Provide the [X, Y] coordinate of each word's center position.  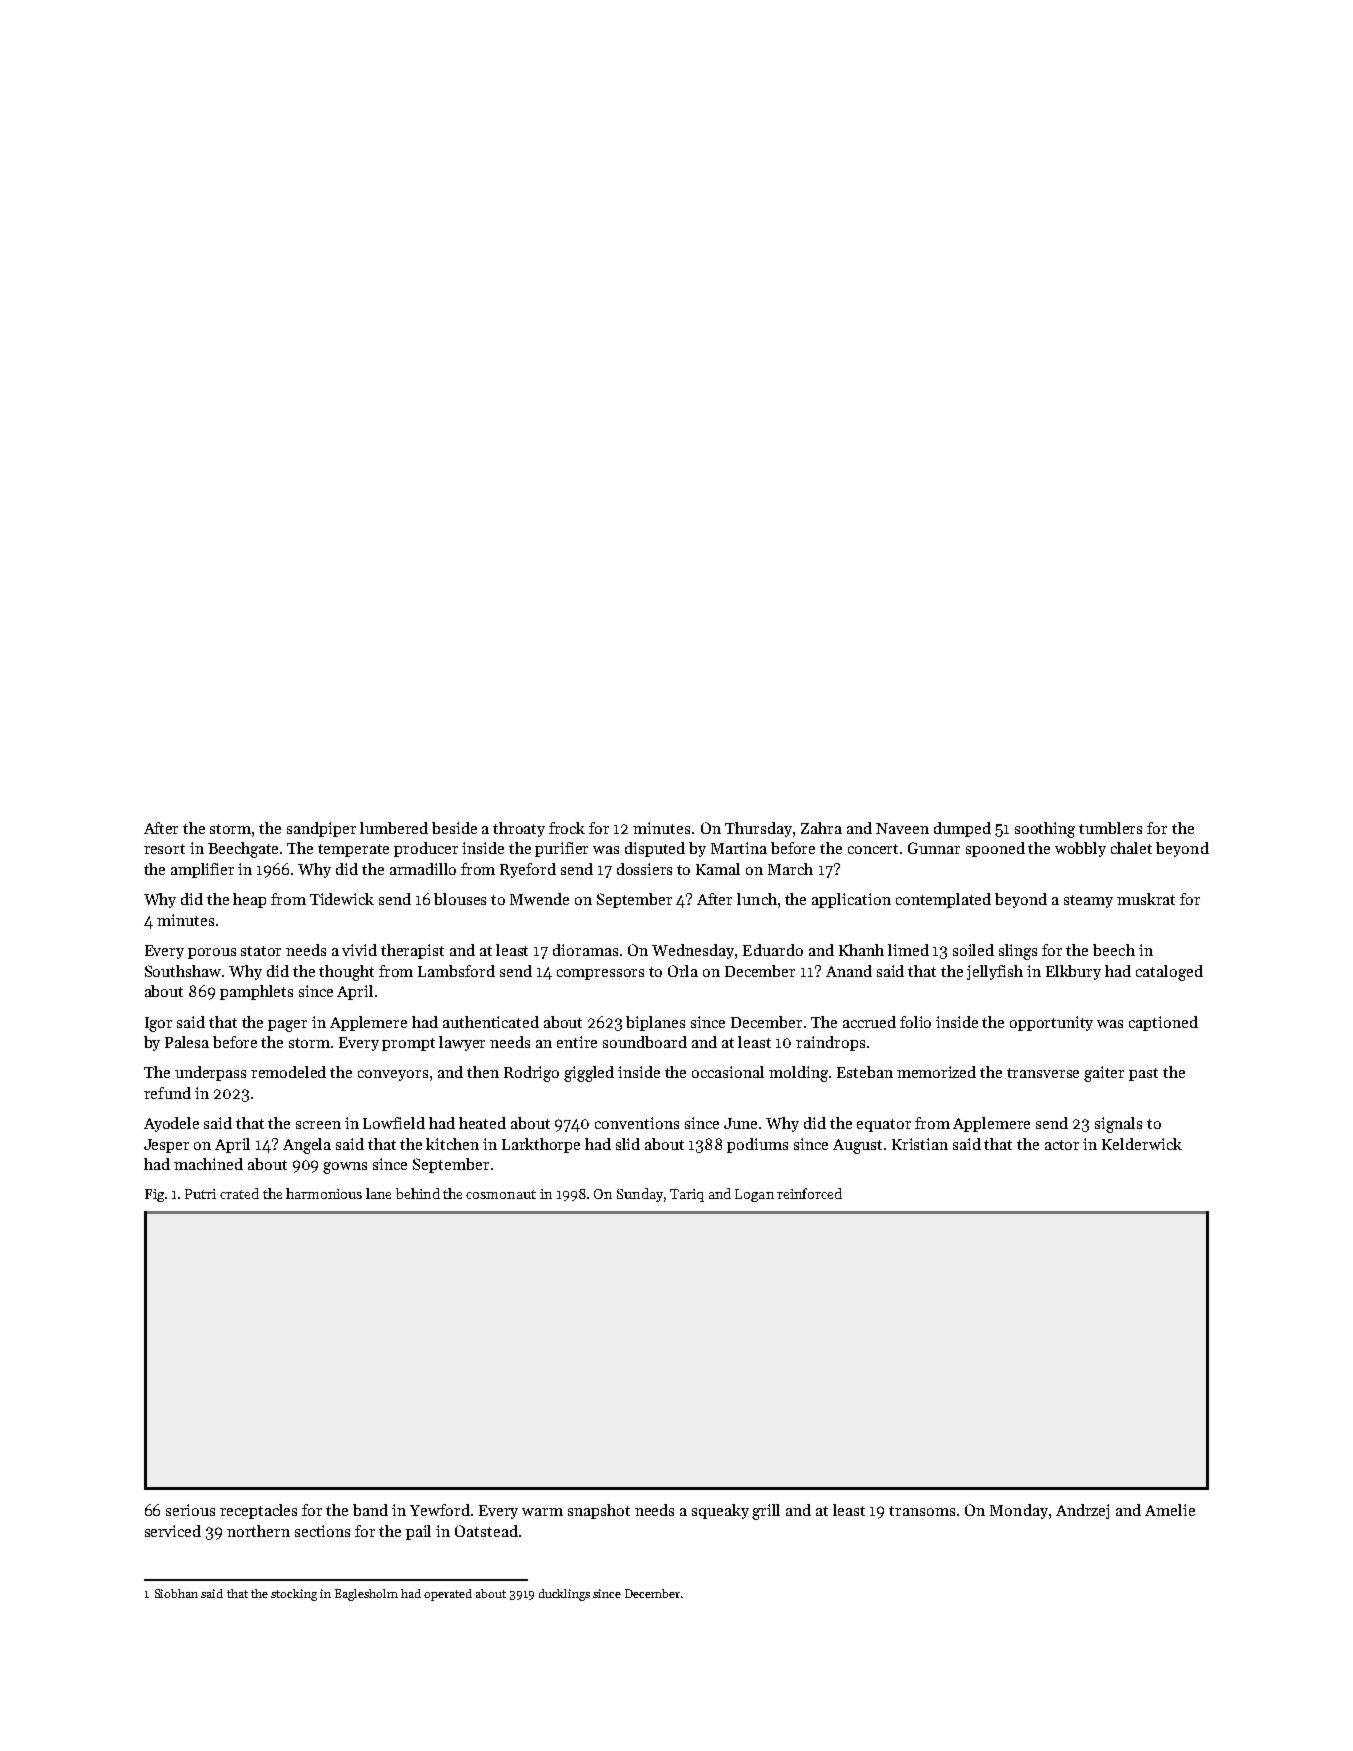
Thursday [758, 829]
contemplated [943, 900]
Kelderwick [1142, 1144]
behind [418, 1193]
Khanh [861, 950]
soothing [1045, 830]
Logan [754, 1195]
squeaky [720, 1511]
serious [190, 1510]
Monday [1019, 1511]
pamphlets [256, 992]
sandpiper [321, 829]
